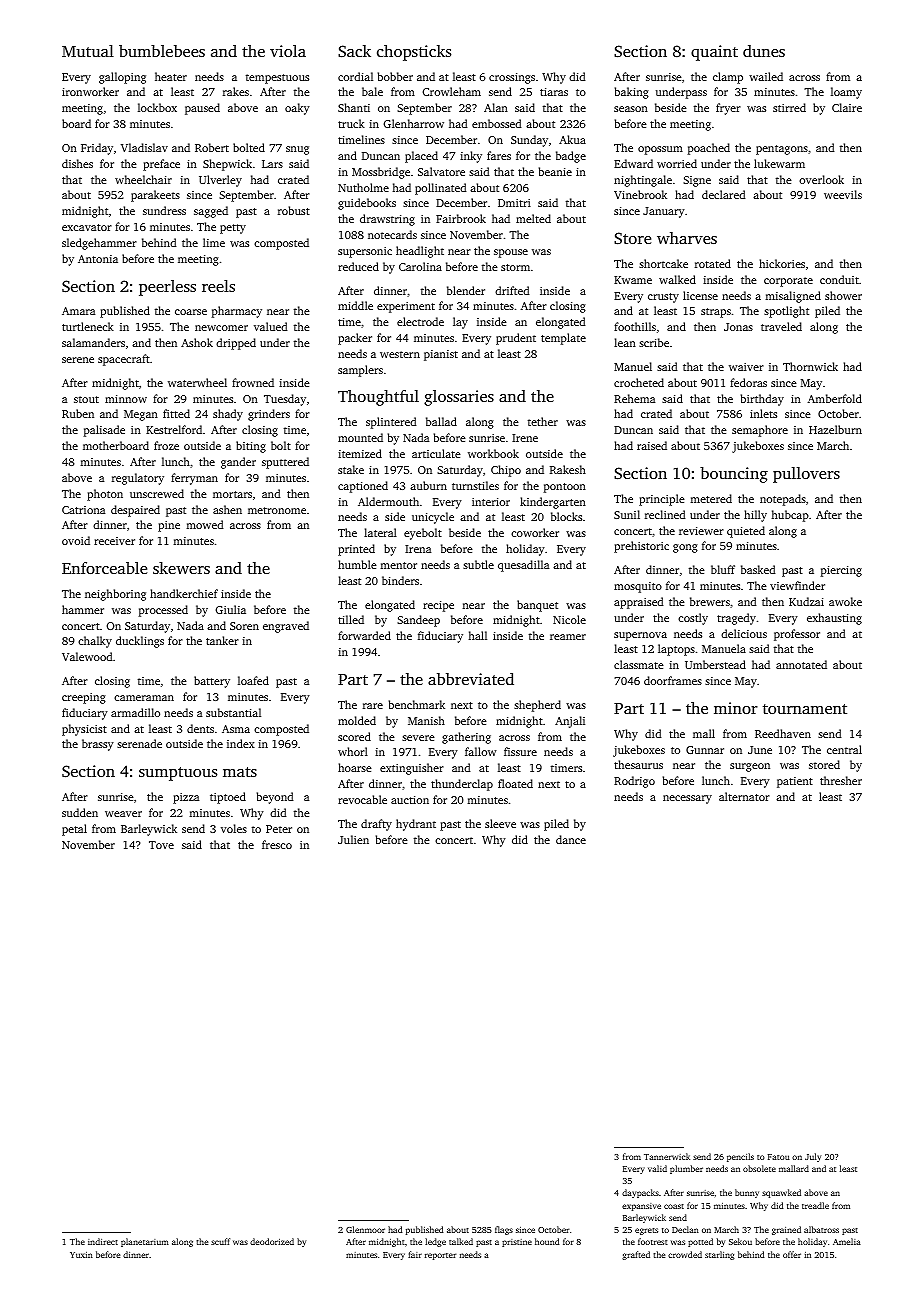 This screenshot has height=1308, width=924. Describe the element at coordinates (440, 1256) in the screenshot. I see `reporter` at that location.
